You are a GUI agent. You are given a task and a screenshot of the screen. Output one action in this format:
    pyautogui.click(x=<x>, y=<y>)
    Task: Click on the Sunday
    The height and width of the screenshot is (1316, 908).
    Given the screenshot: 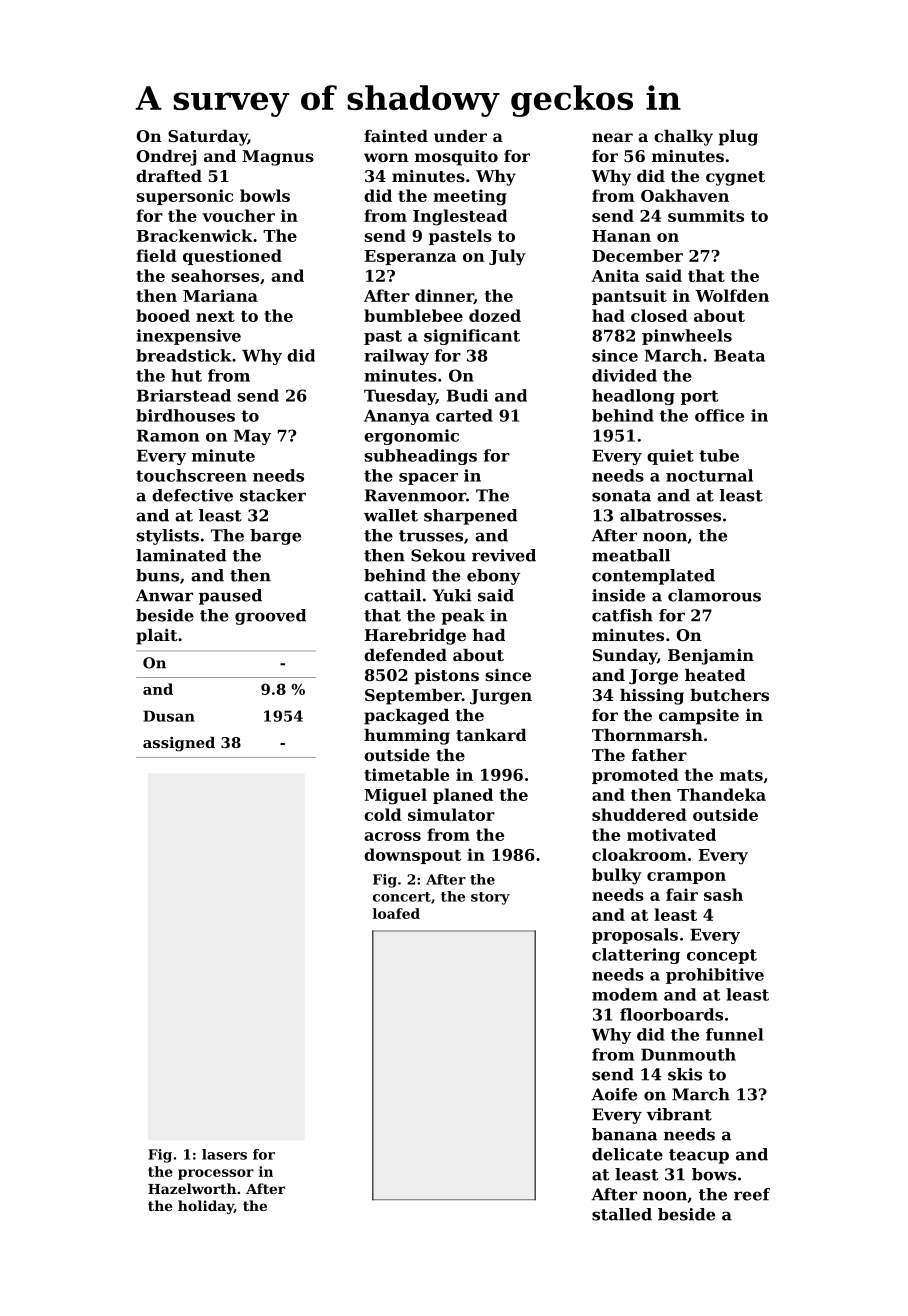 What is the action you would take?
    pyautogui.click(x=625, y=657)
